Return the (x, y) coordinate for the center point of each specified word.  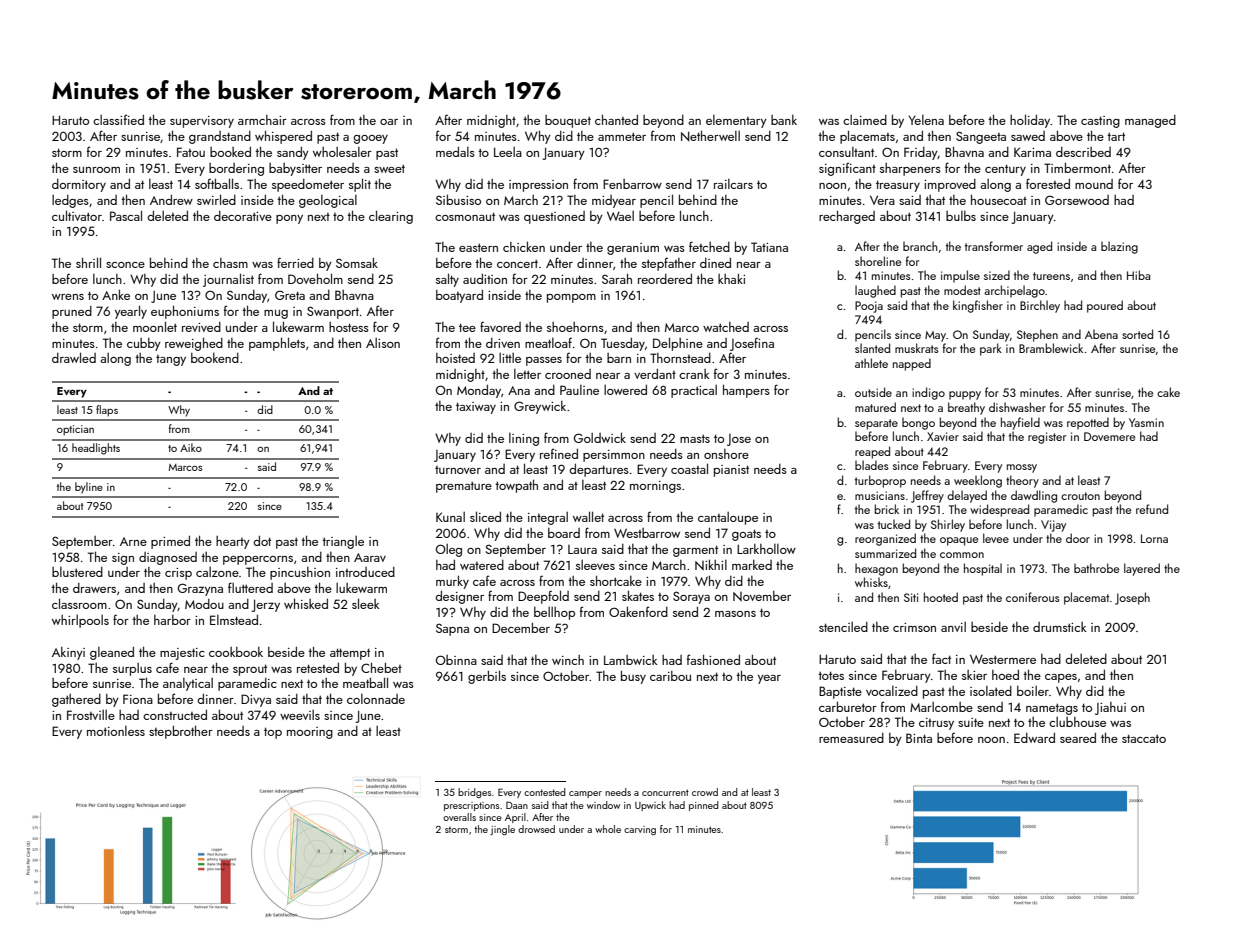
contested (545, 792)
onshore (726, 454)
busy (633, 677)
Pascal (126, 215)
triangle (343, 542)
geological (328, 201)
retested (318, 667)
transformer (994, 246)
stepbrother (181, 732)
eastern (478, 248)
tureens (1051, 276)
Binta (919, 738)
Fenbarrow (632, 184)
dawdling (1034, 496)
